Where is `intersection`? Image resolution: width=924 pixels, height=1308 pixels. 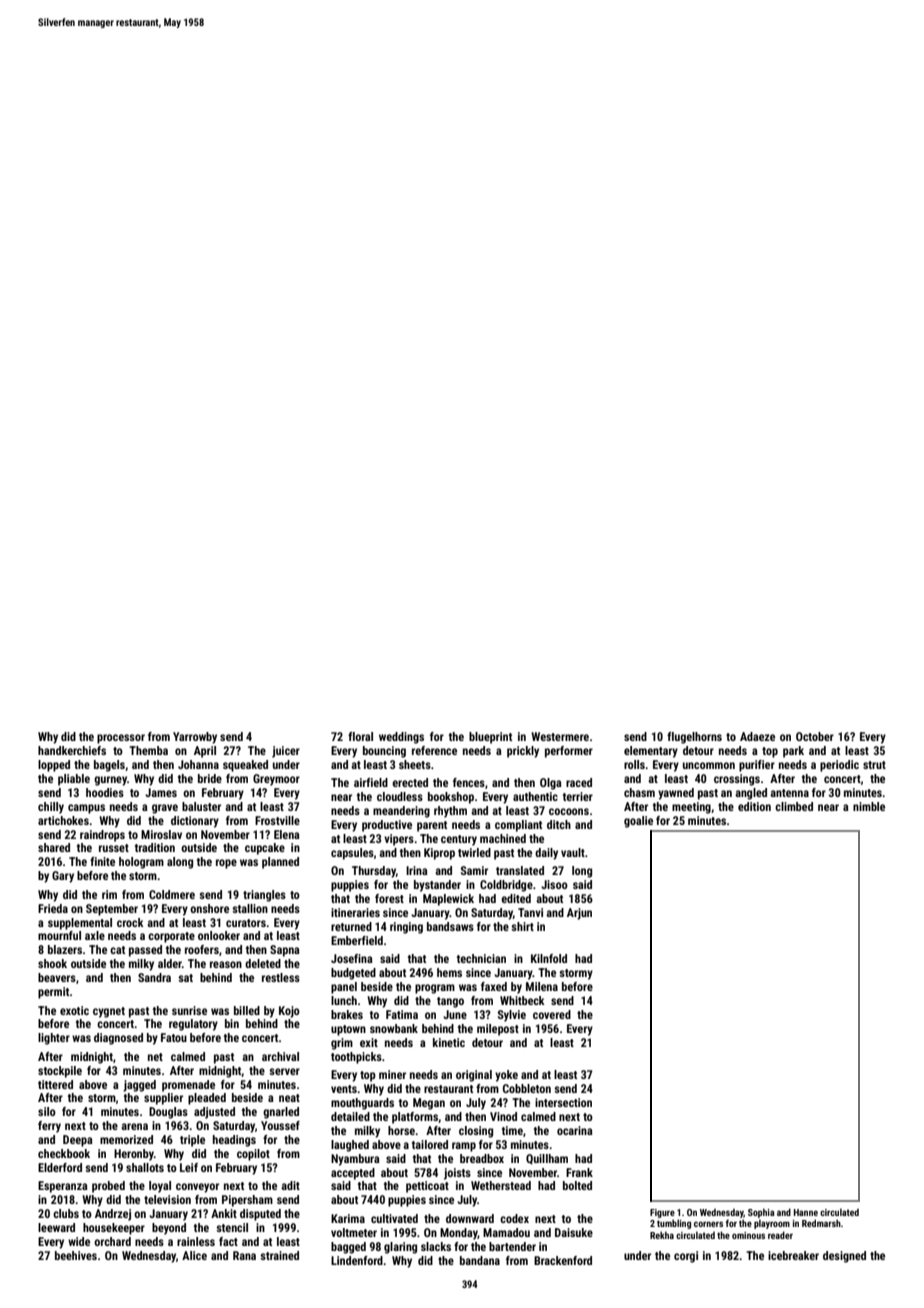 intersection is located at coordinates (563, 1102).
